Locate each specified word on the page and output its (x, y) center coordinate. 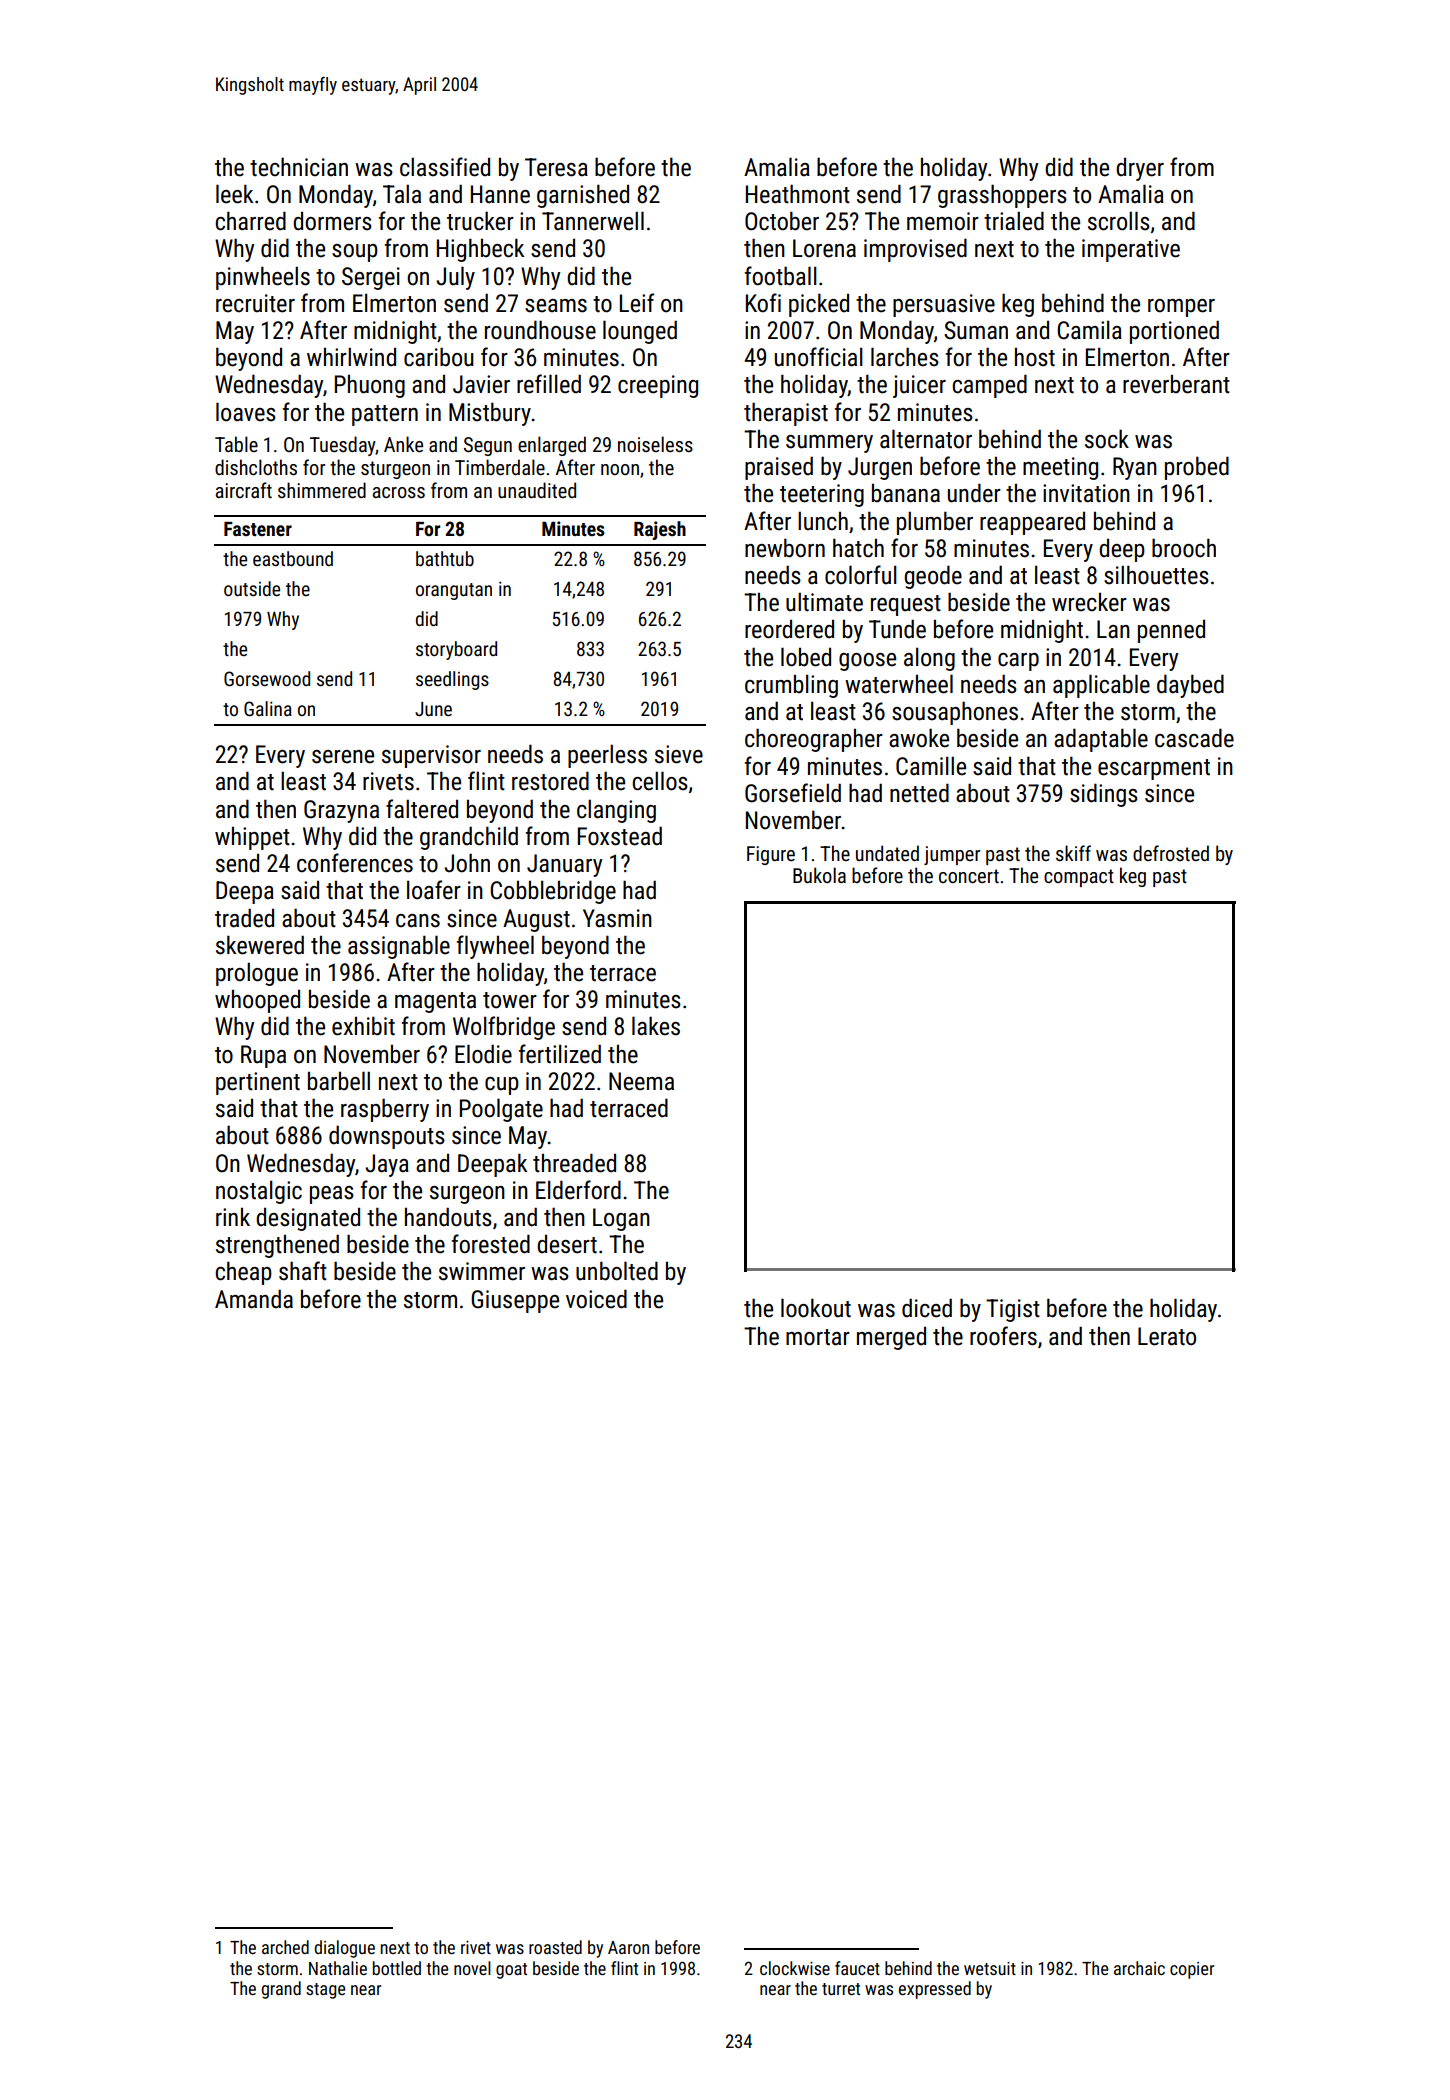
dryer (1140, 169)
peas (332, 1195)
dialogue (345, 1949)
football (781, 276)
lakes (656, 1026)
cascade (1194, 738)
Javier (481, 384)
